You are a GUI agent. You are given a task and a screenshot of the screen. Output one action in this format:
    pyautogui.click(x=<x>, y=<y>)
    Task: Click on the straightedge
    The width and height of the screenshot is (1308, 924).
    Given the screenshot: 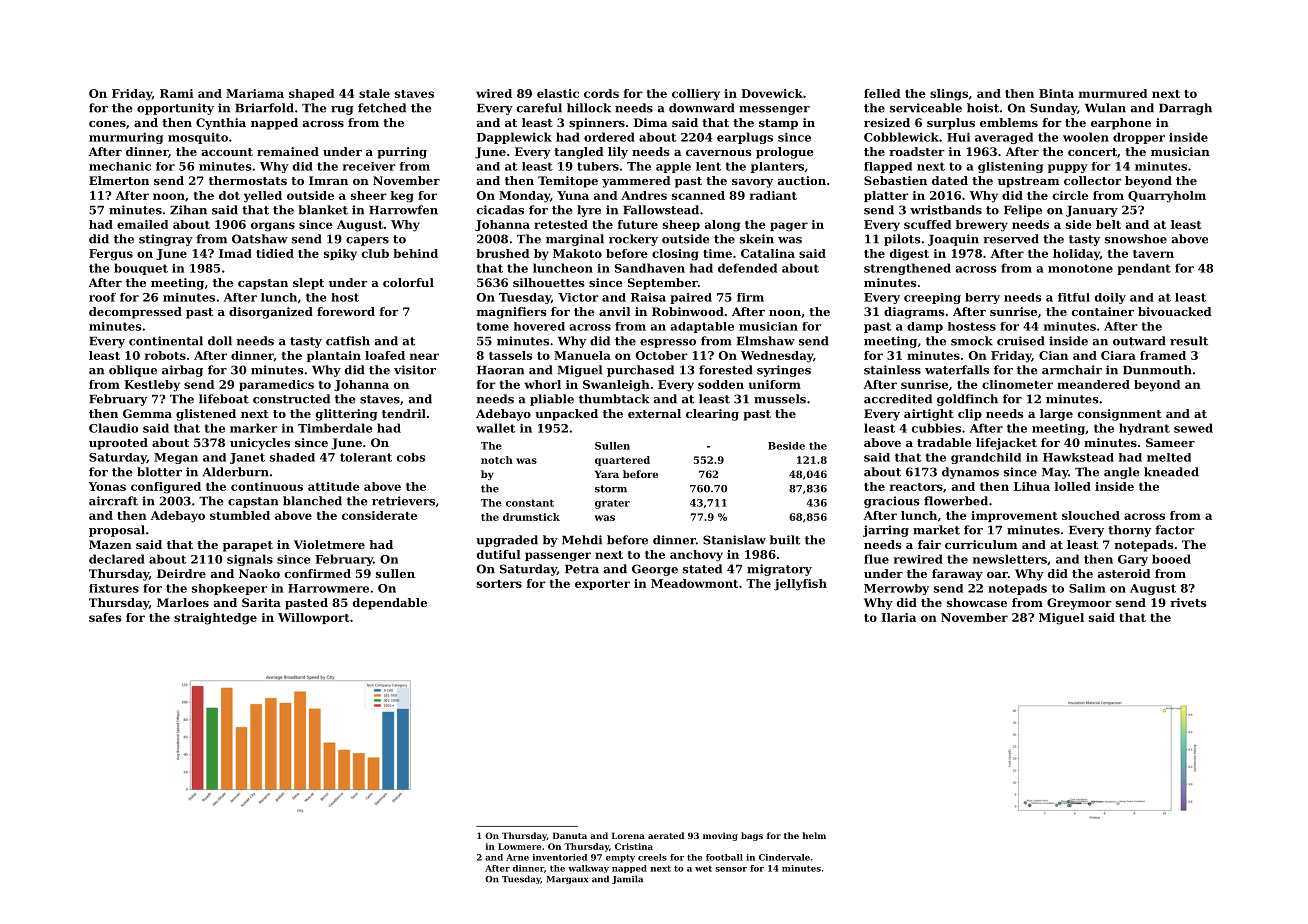 What is the action you would take?
    pyautogui.click(x=215, y=619)
